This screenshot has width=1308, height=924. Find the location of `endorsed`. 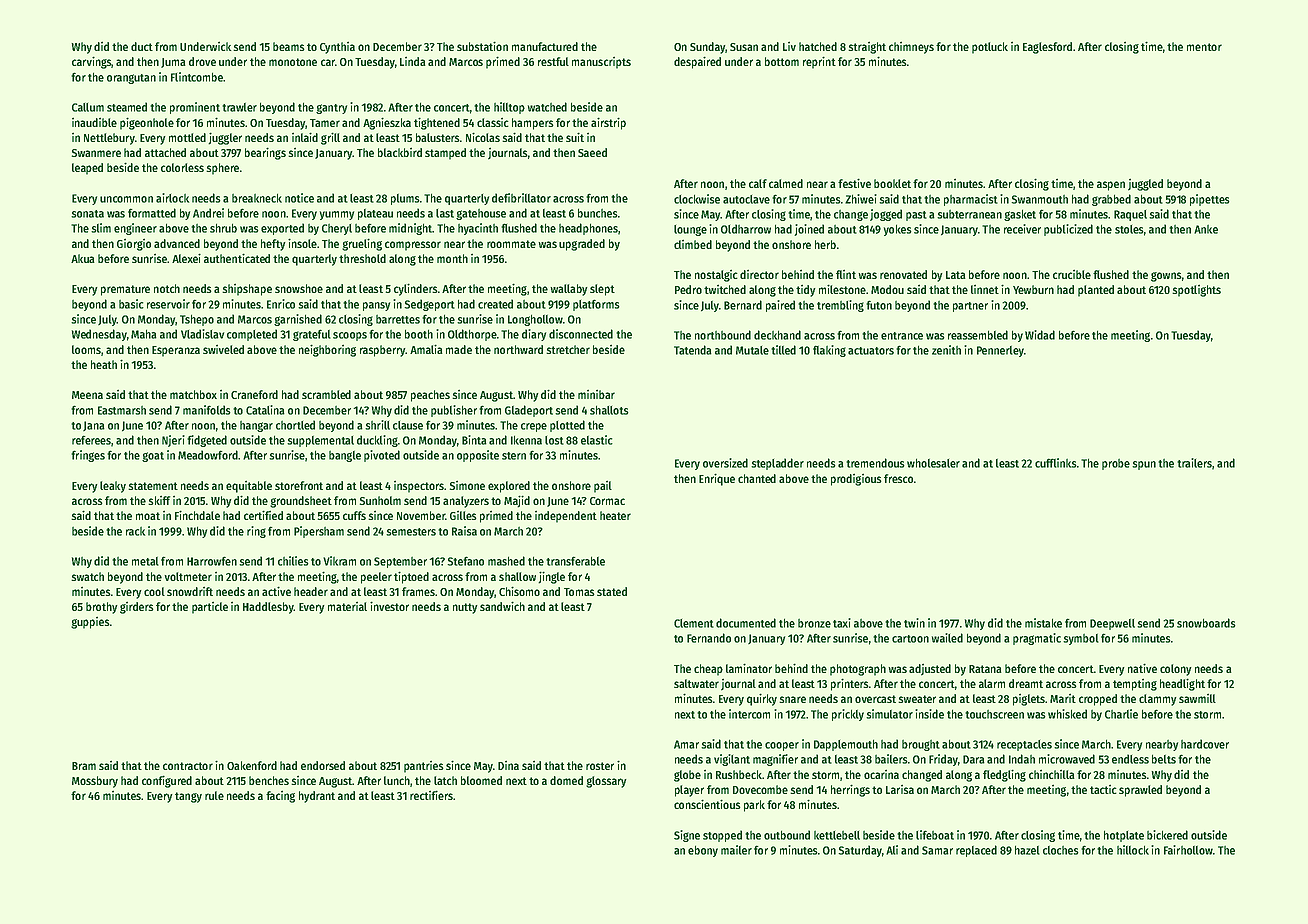

endorsed is located at coordinates (323, 765).
